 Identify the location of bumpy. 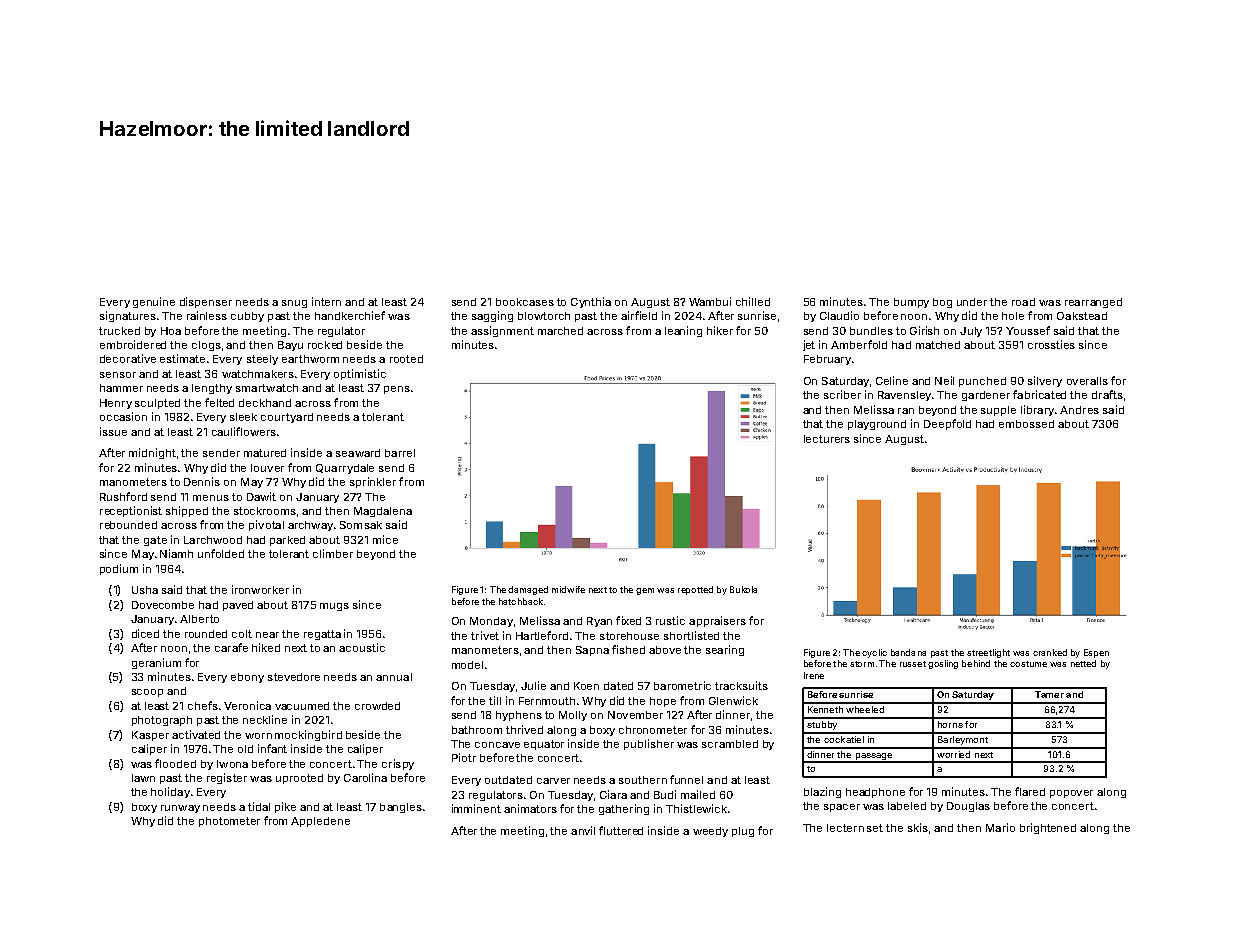
(911, 303).
